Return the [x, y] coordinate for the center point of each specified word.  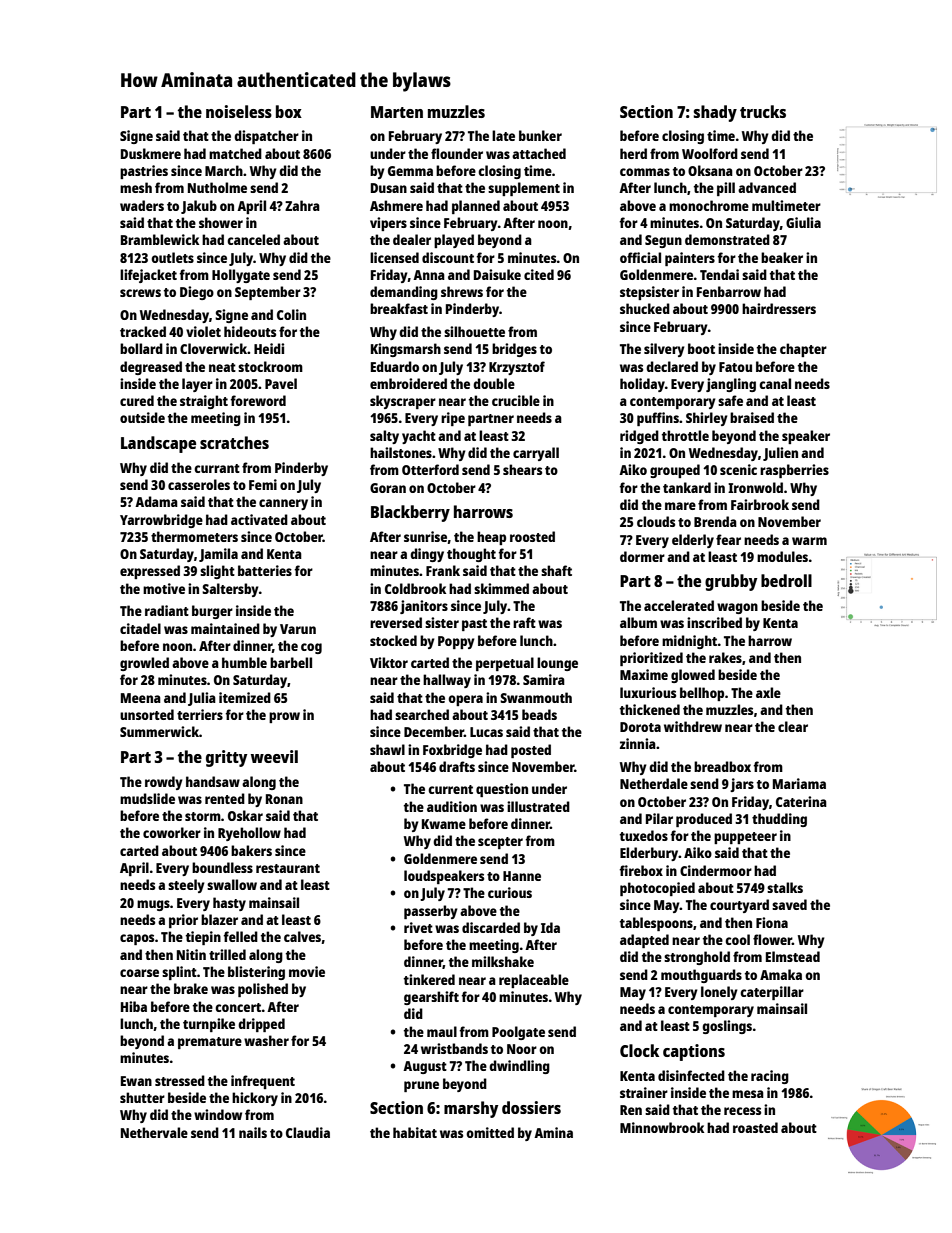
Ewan [136, 1081]
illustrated [538, 806]
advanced [767, 187]
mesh [136, 187]
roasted [755, 1127]
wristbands [454, 1048]
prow [284, 717]
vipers [388, 224]
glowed [693, 676]
